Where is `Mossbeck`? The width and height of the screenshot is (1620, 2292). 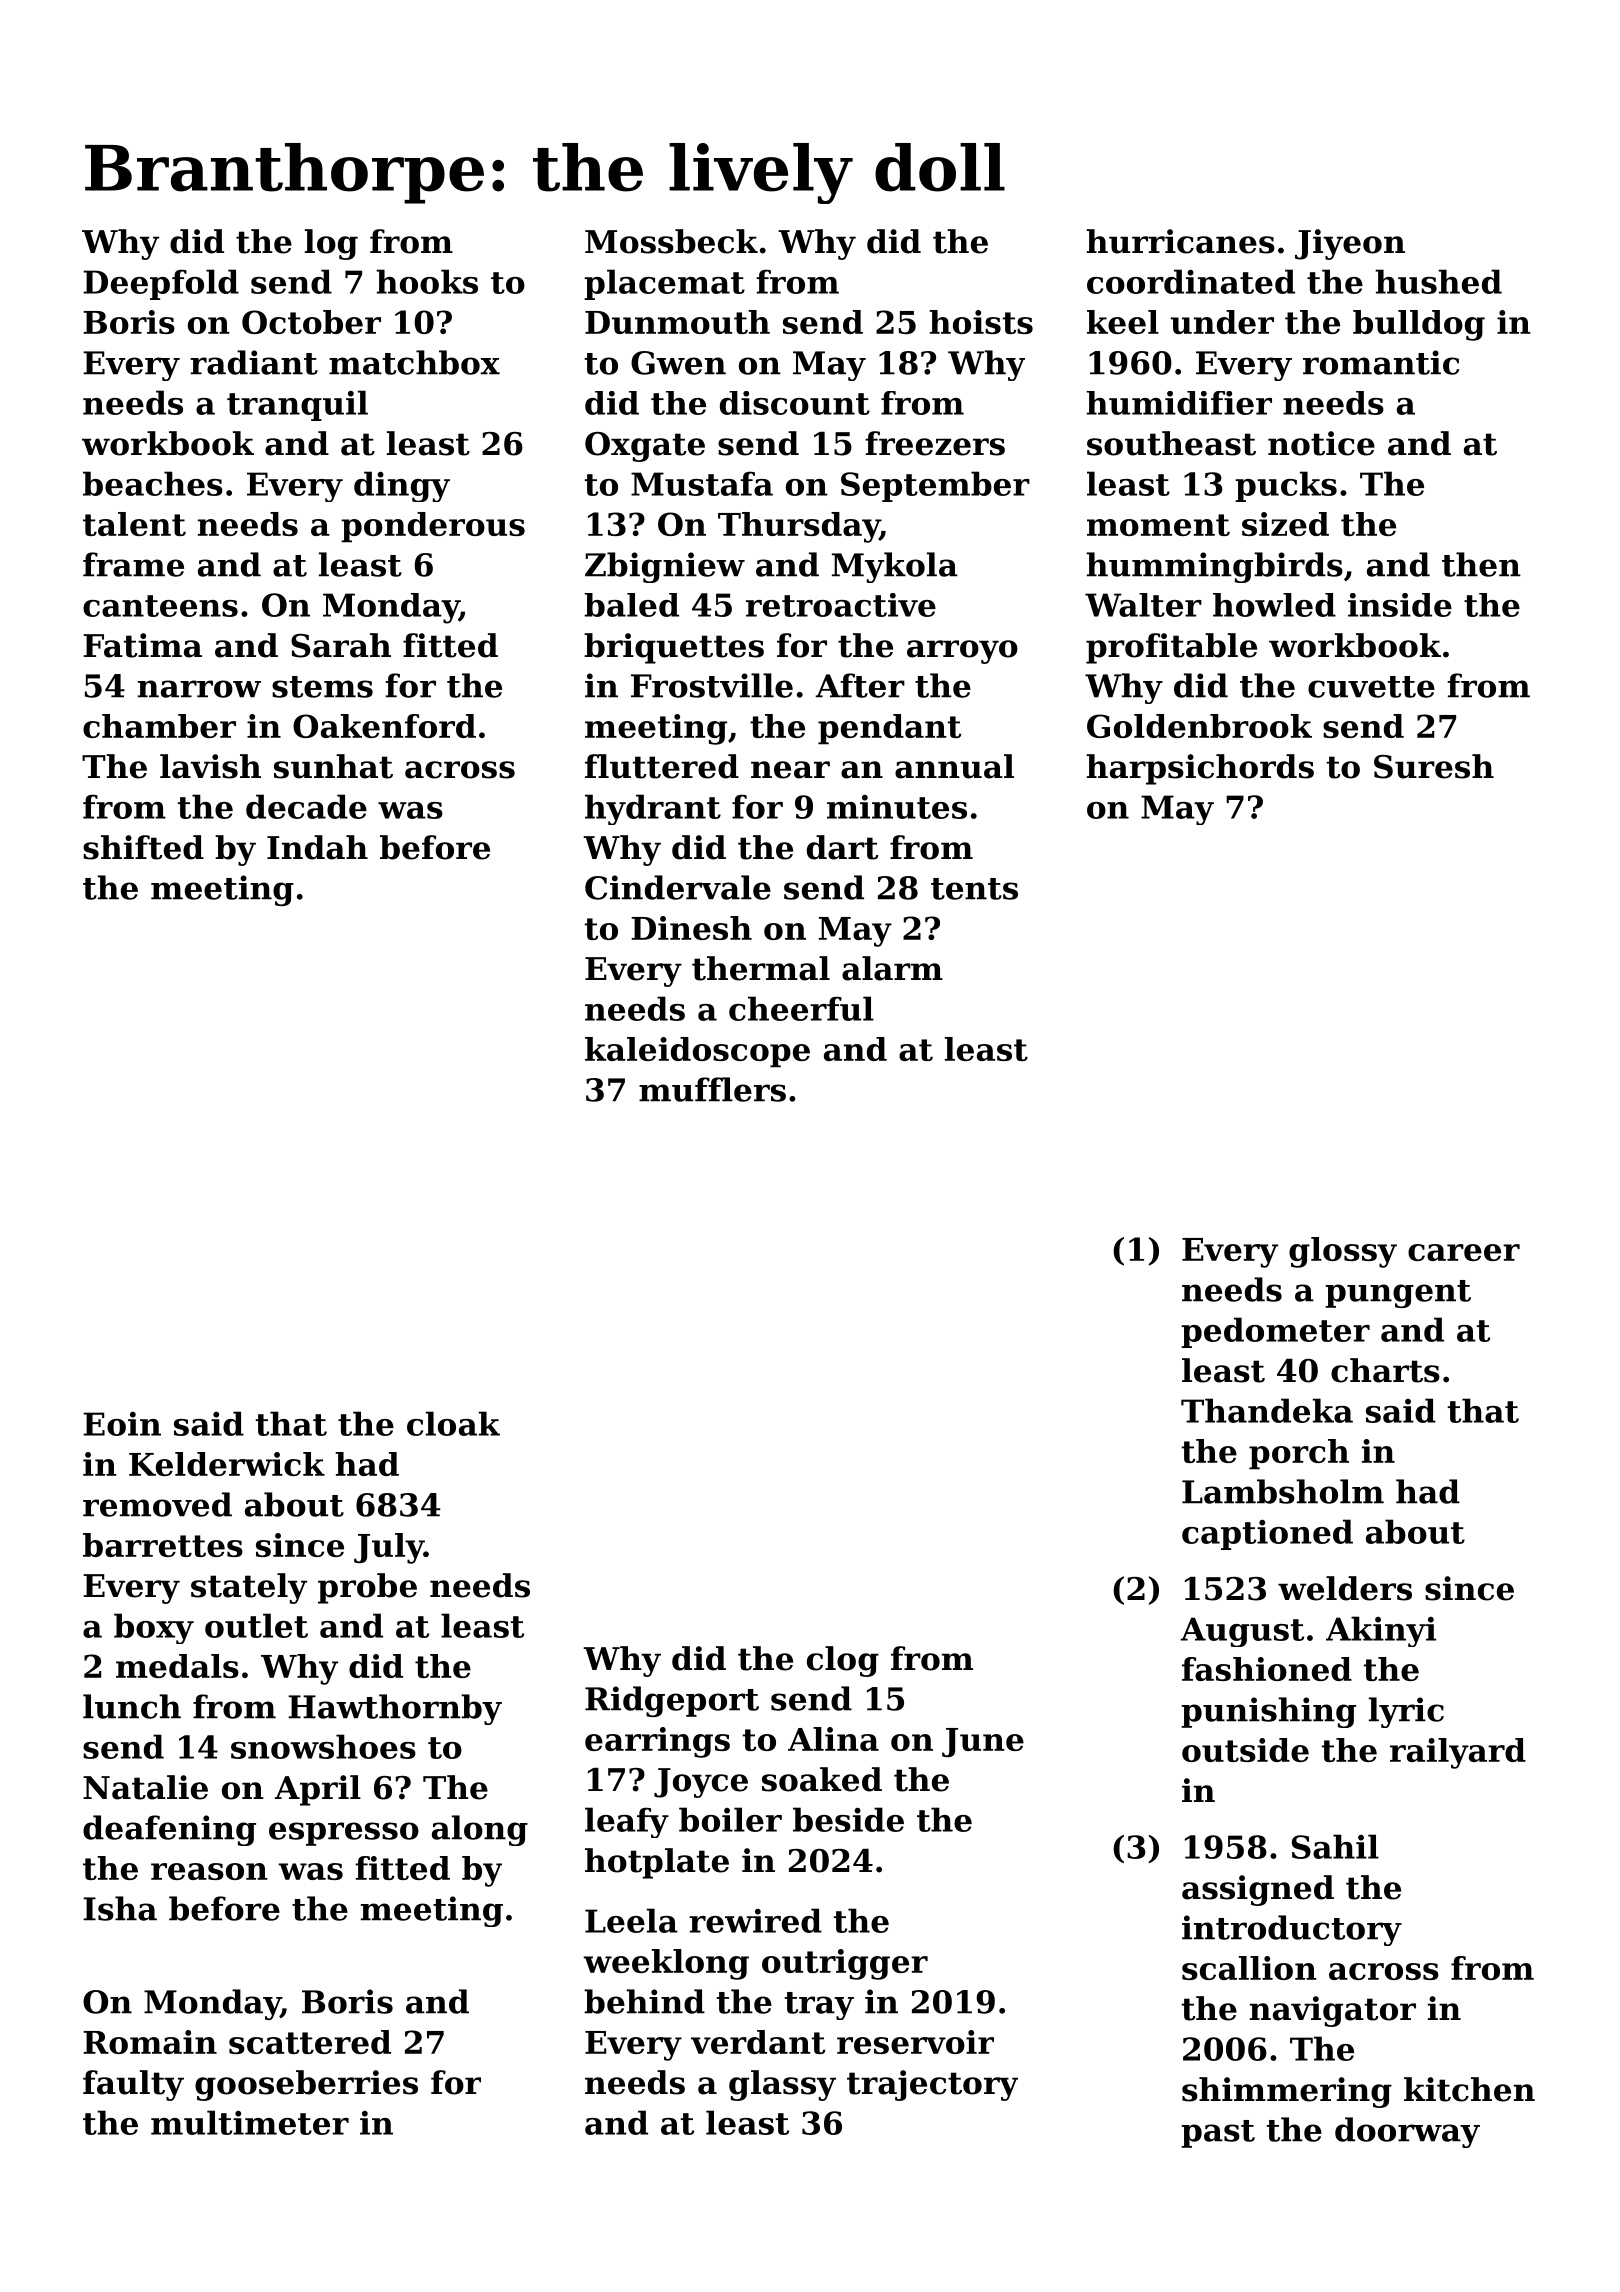 Mossbeck is located at coordinates (671, 241).
